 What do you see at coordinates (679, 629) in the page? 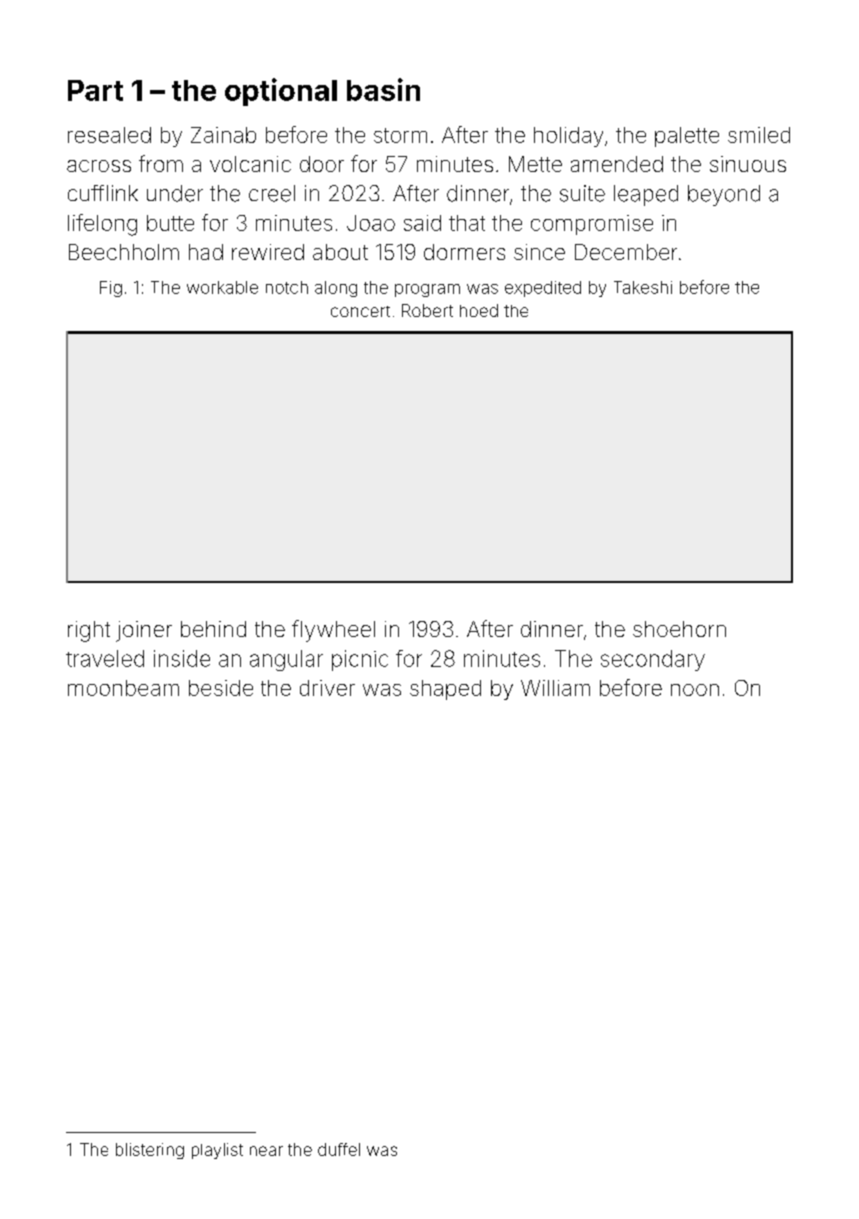
I see `shoehorn` at bounding box center [679, 629].
